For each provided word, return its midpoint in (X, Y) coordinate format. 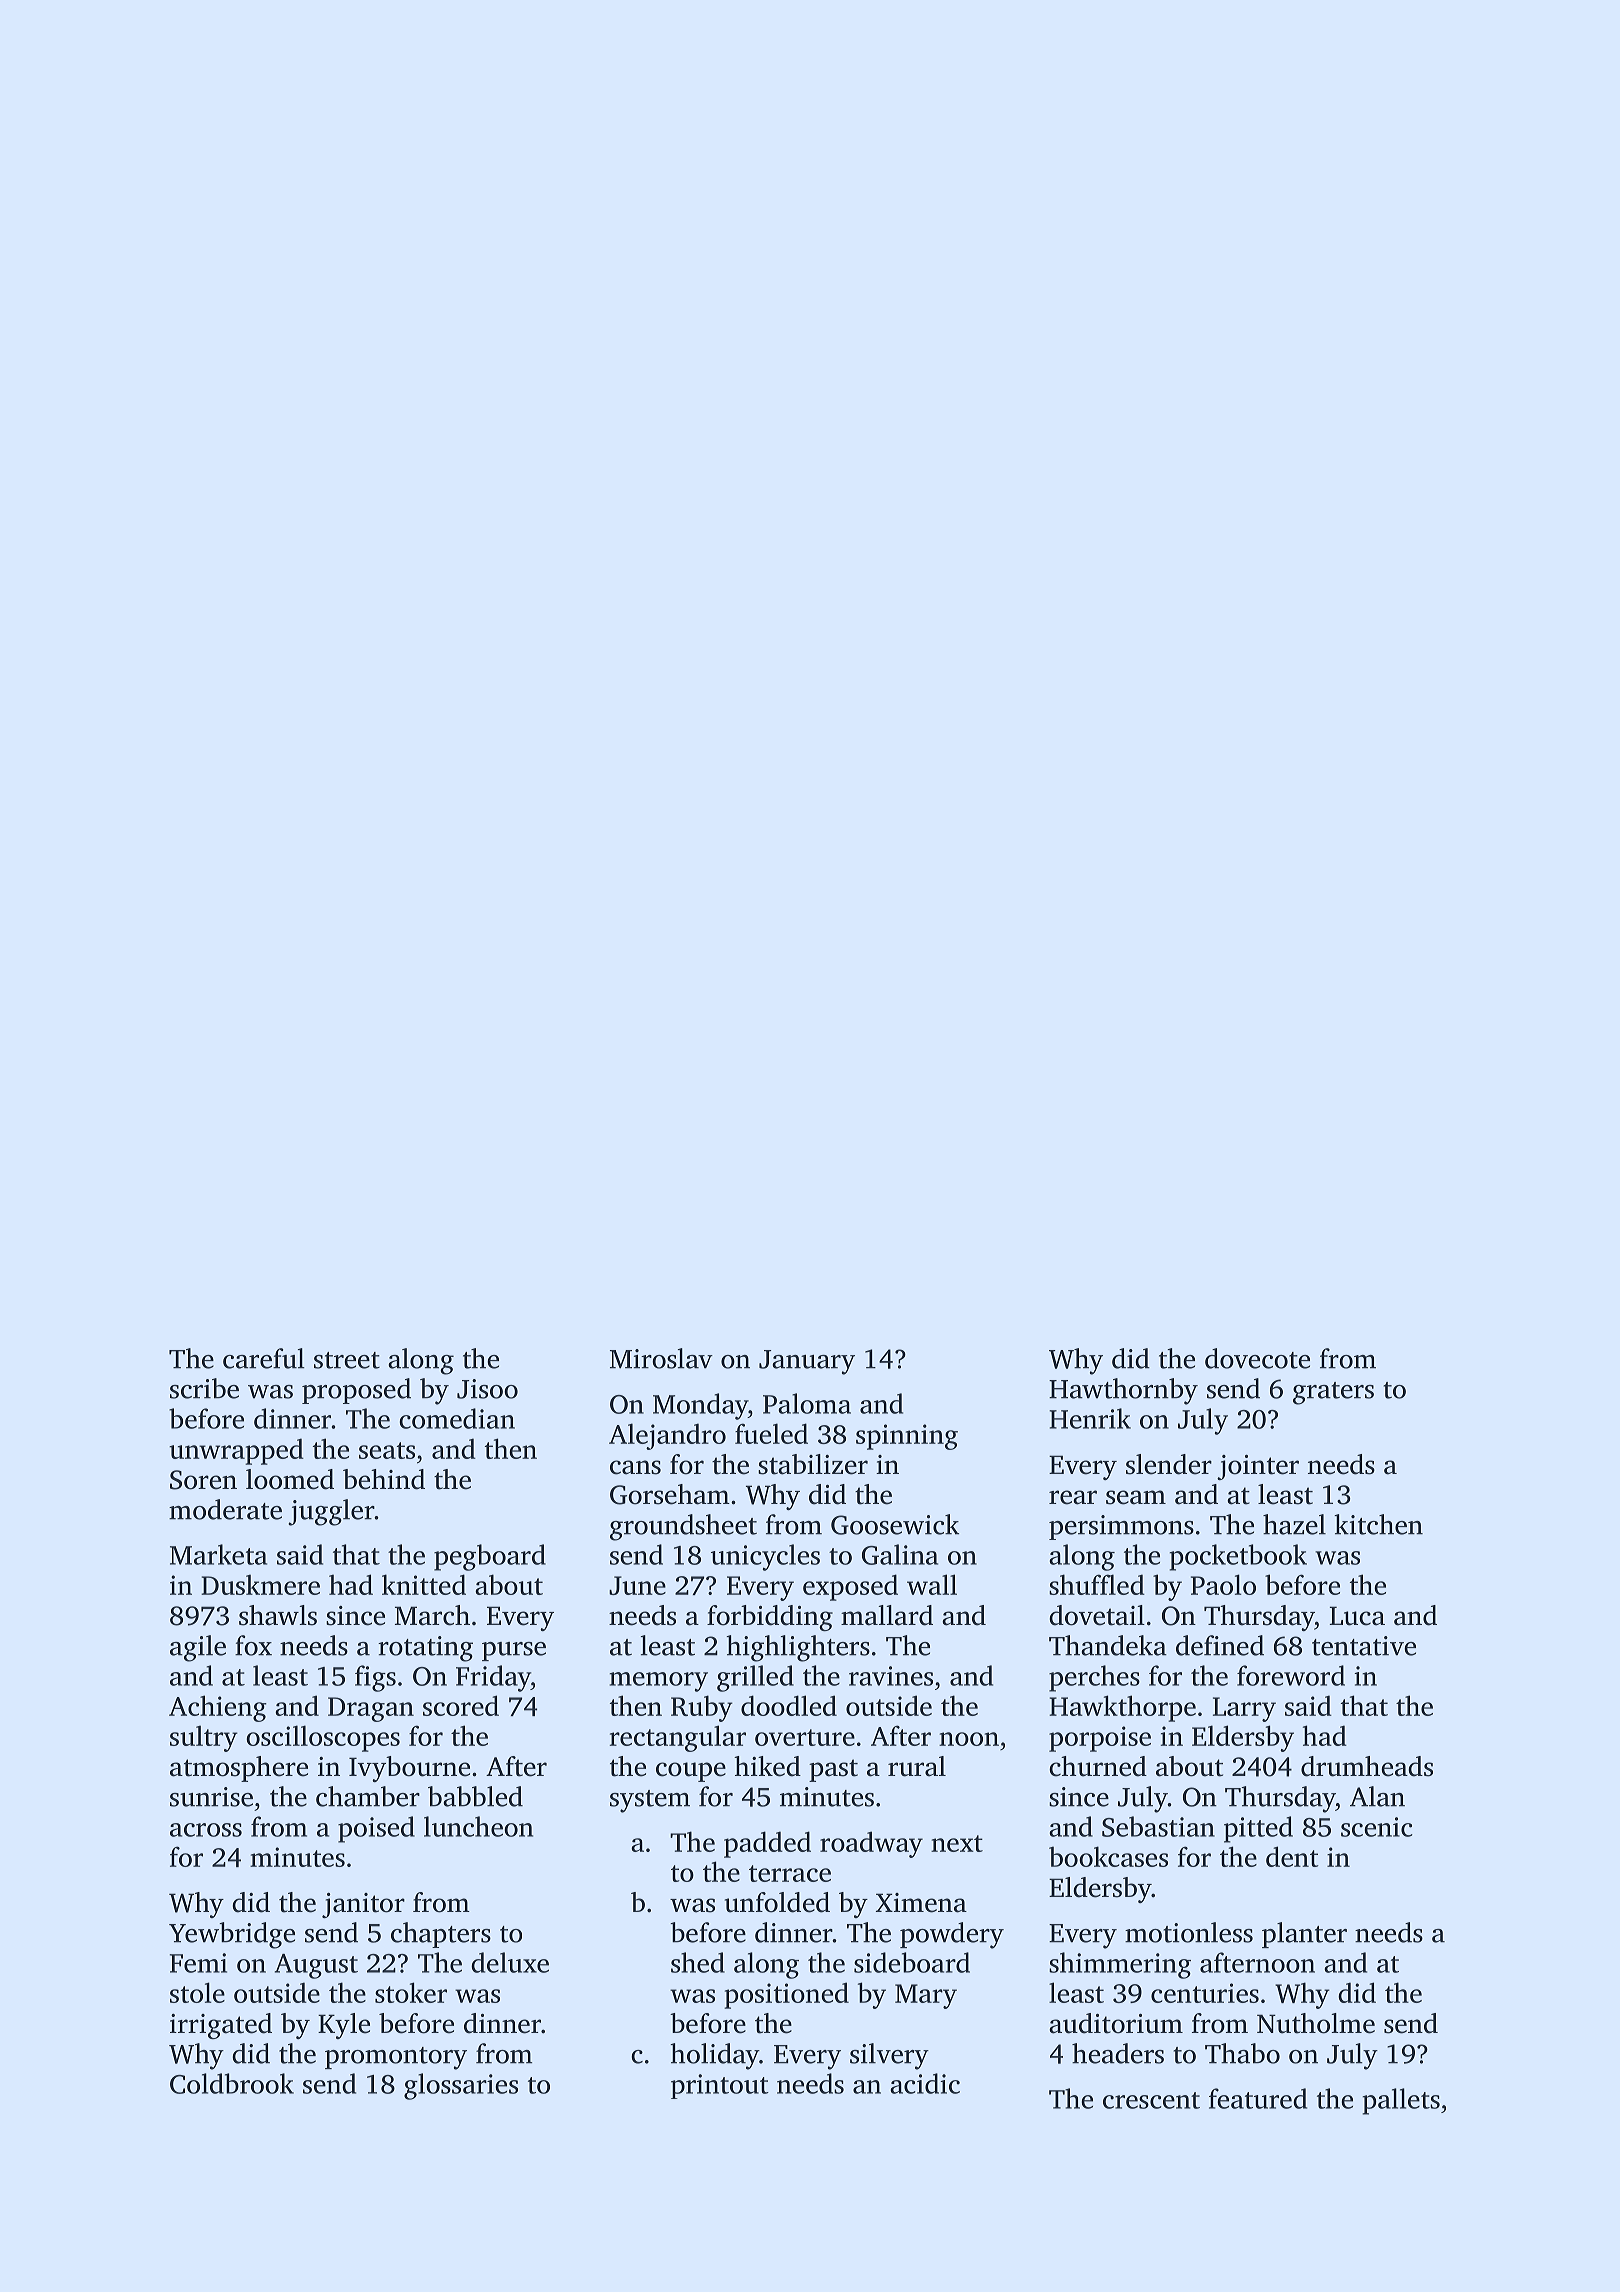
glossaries (461, 2086)
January (807, 1362)
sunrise (211, 1797)
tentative (1364, 1646)
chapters (441, 1935)
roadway (871, 1844)
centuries (1205, 1993)
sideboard (912, 1962)
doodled (789, 1705)
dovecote (1257, 1358)
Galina (900, 1554)
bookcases (1108, 1856)
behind (384, 1479)
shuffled (1097, 1584)
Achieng (218, 1708)
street (347, 1360)
